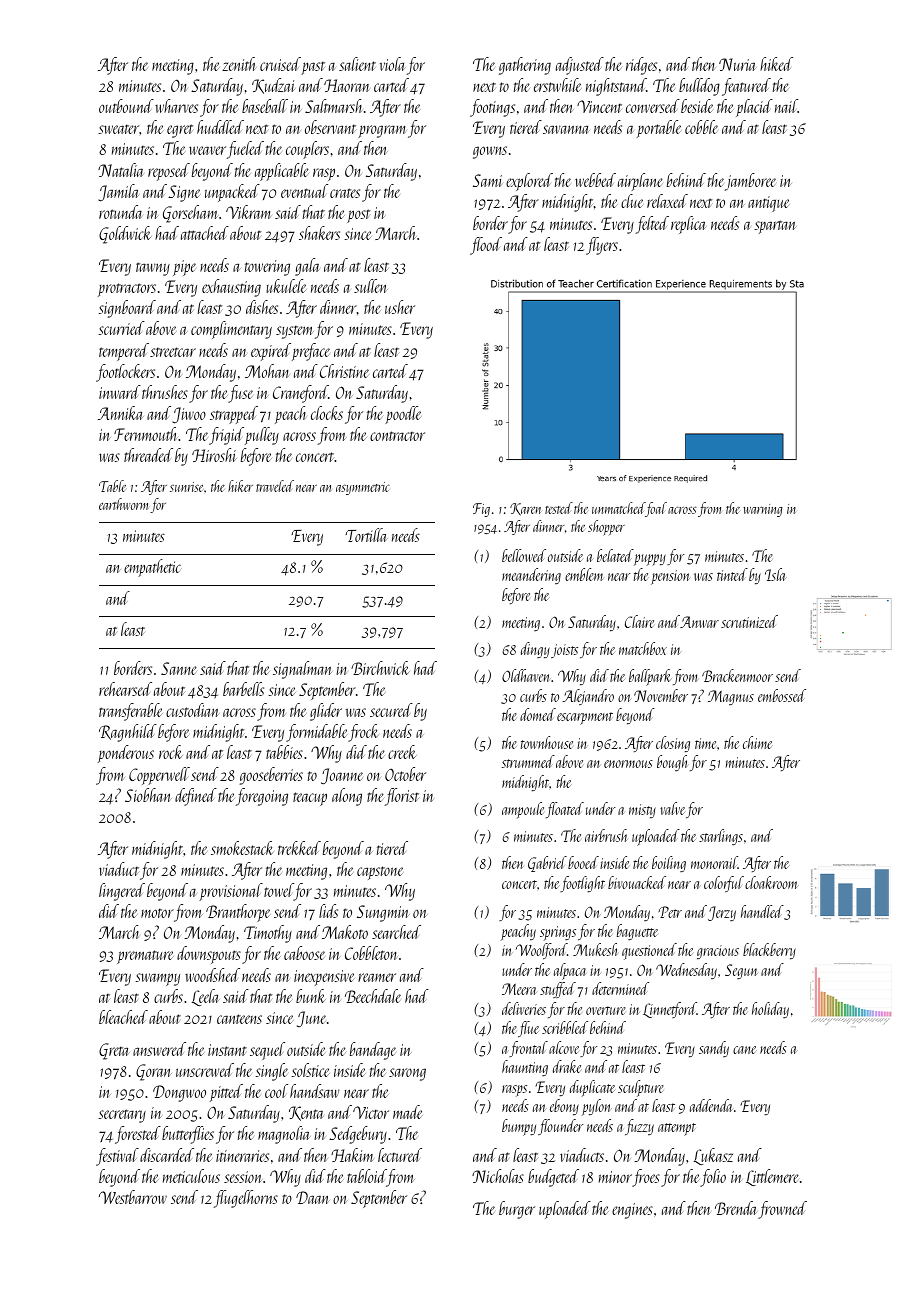 The width and height of the screenshot is (908, 1316). Describe the element at coordinates (525, 509) in the screenshot. I see `Karen` at that location.
